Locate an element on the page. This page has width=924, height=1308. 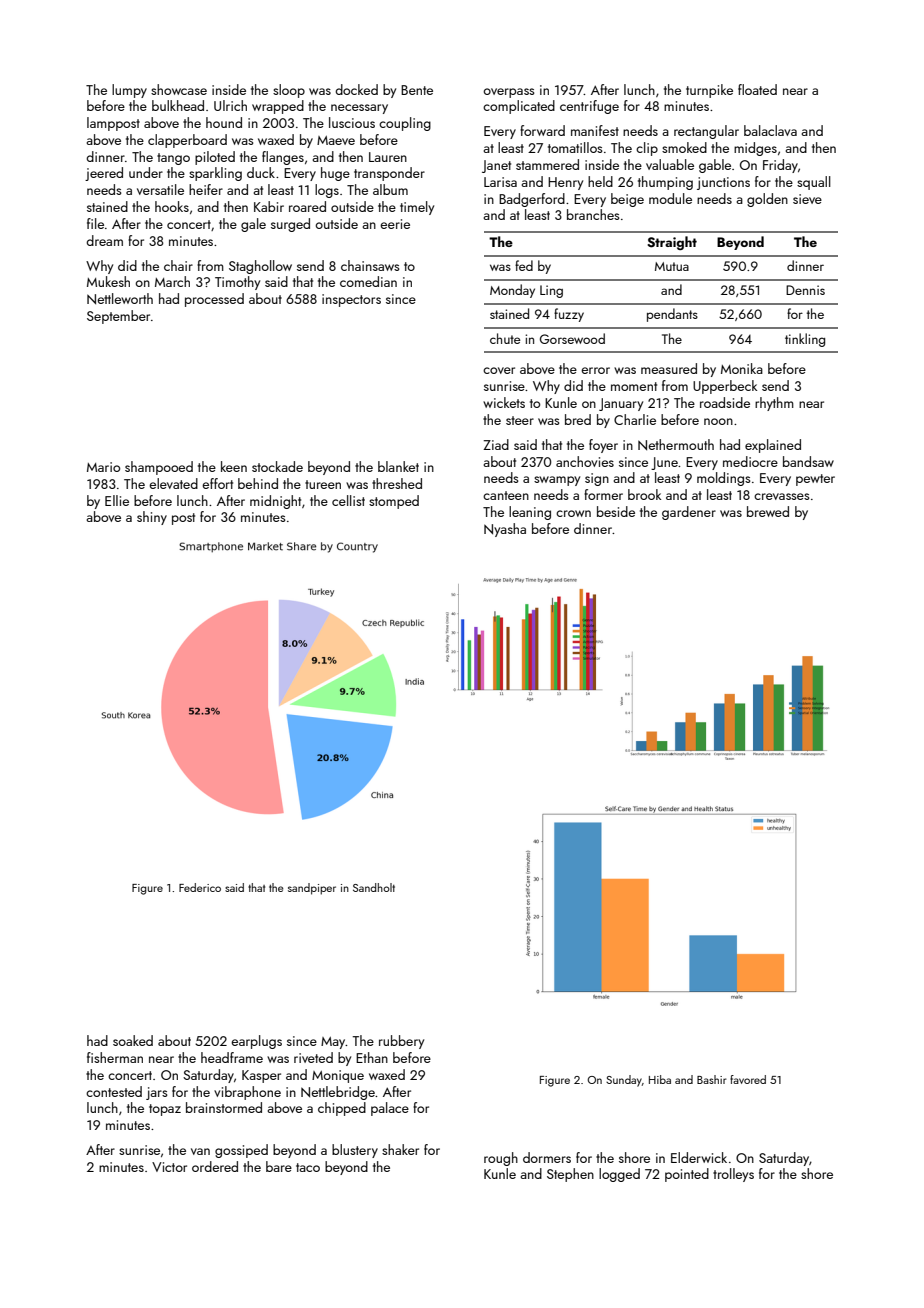
Victor is located at coordinates (169, 1167).
